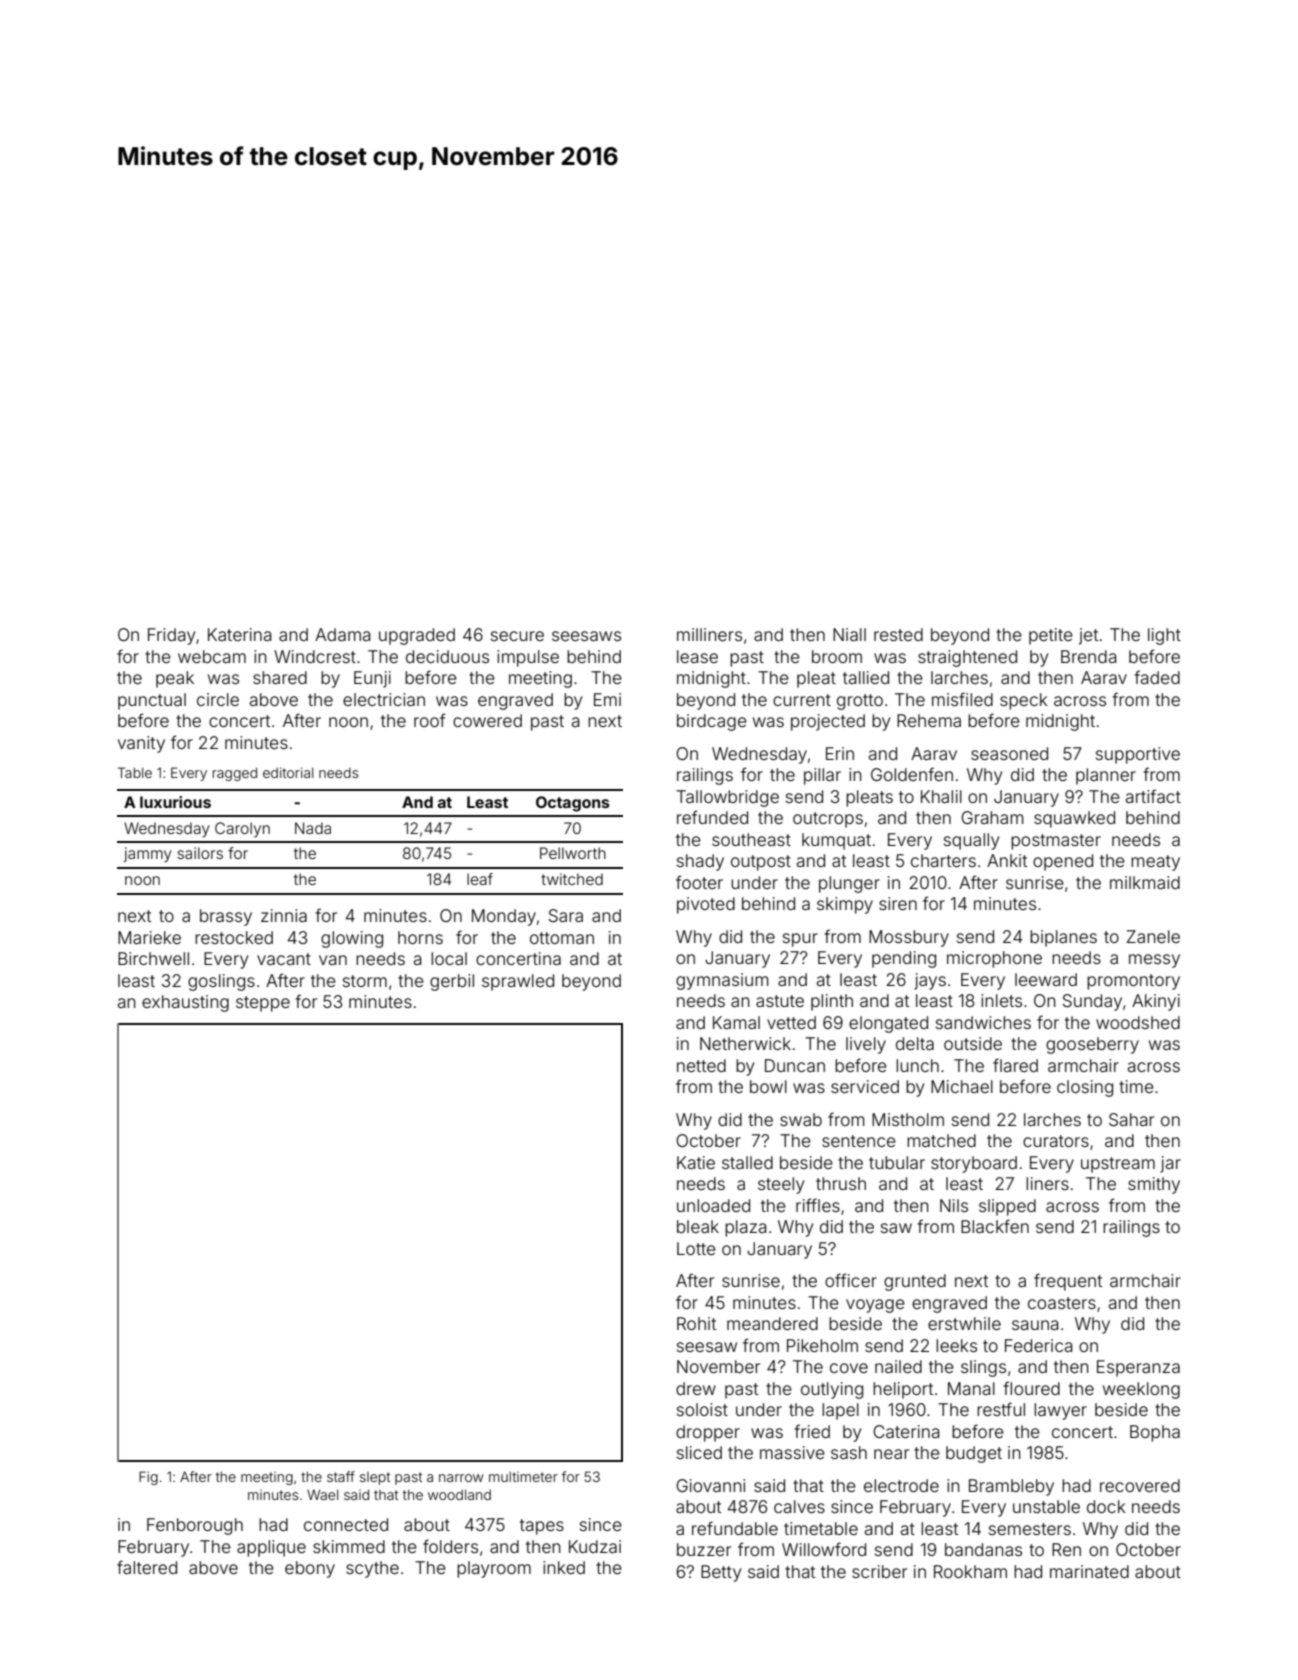 This screenshot has width=1298, height=1680. I want to click on curators, so click(1056, 1141).
